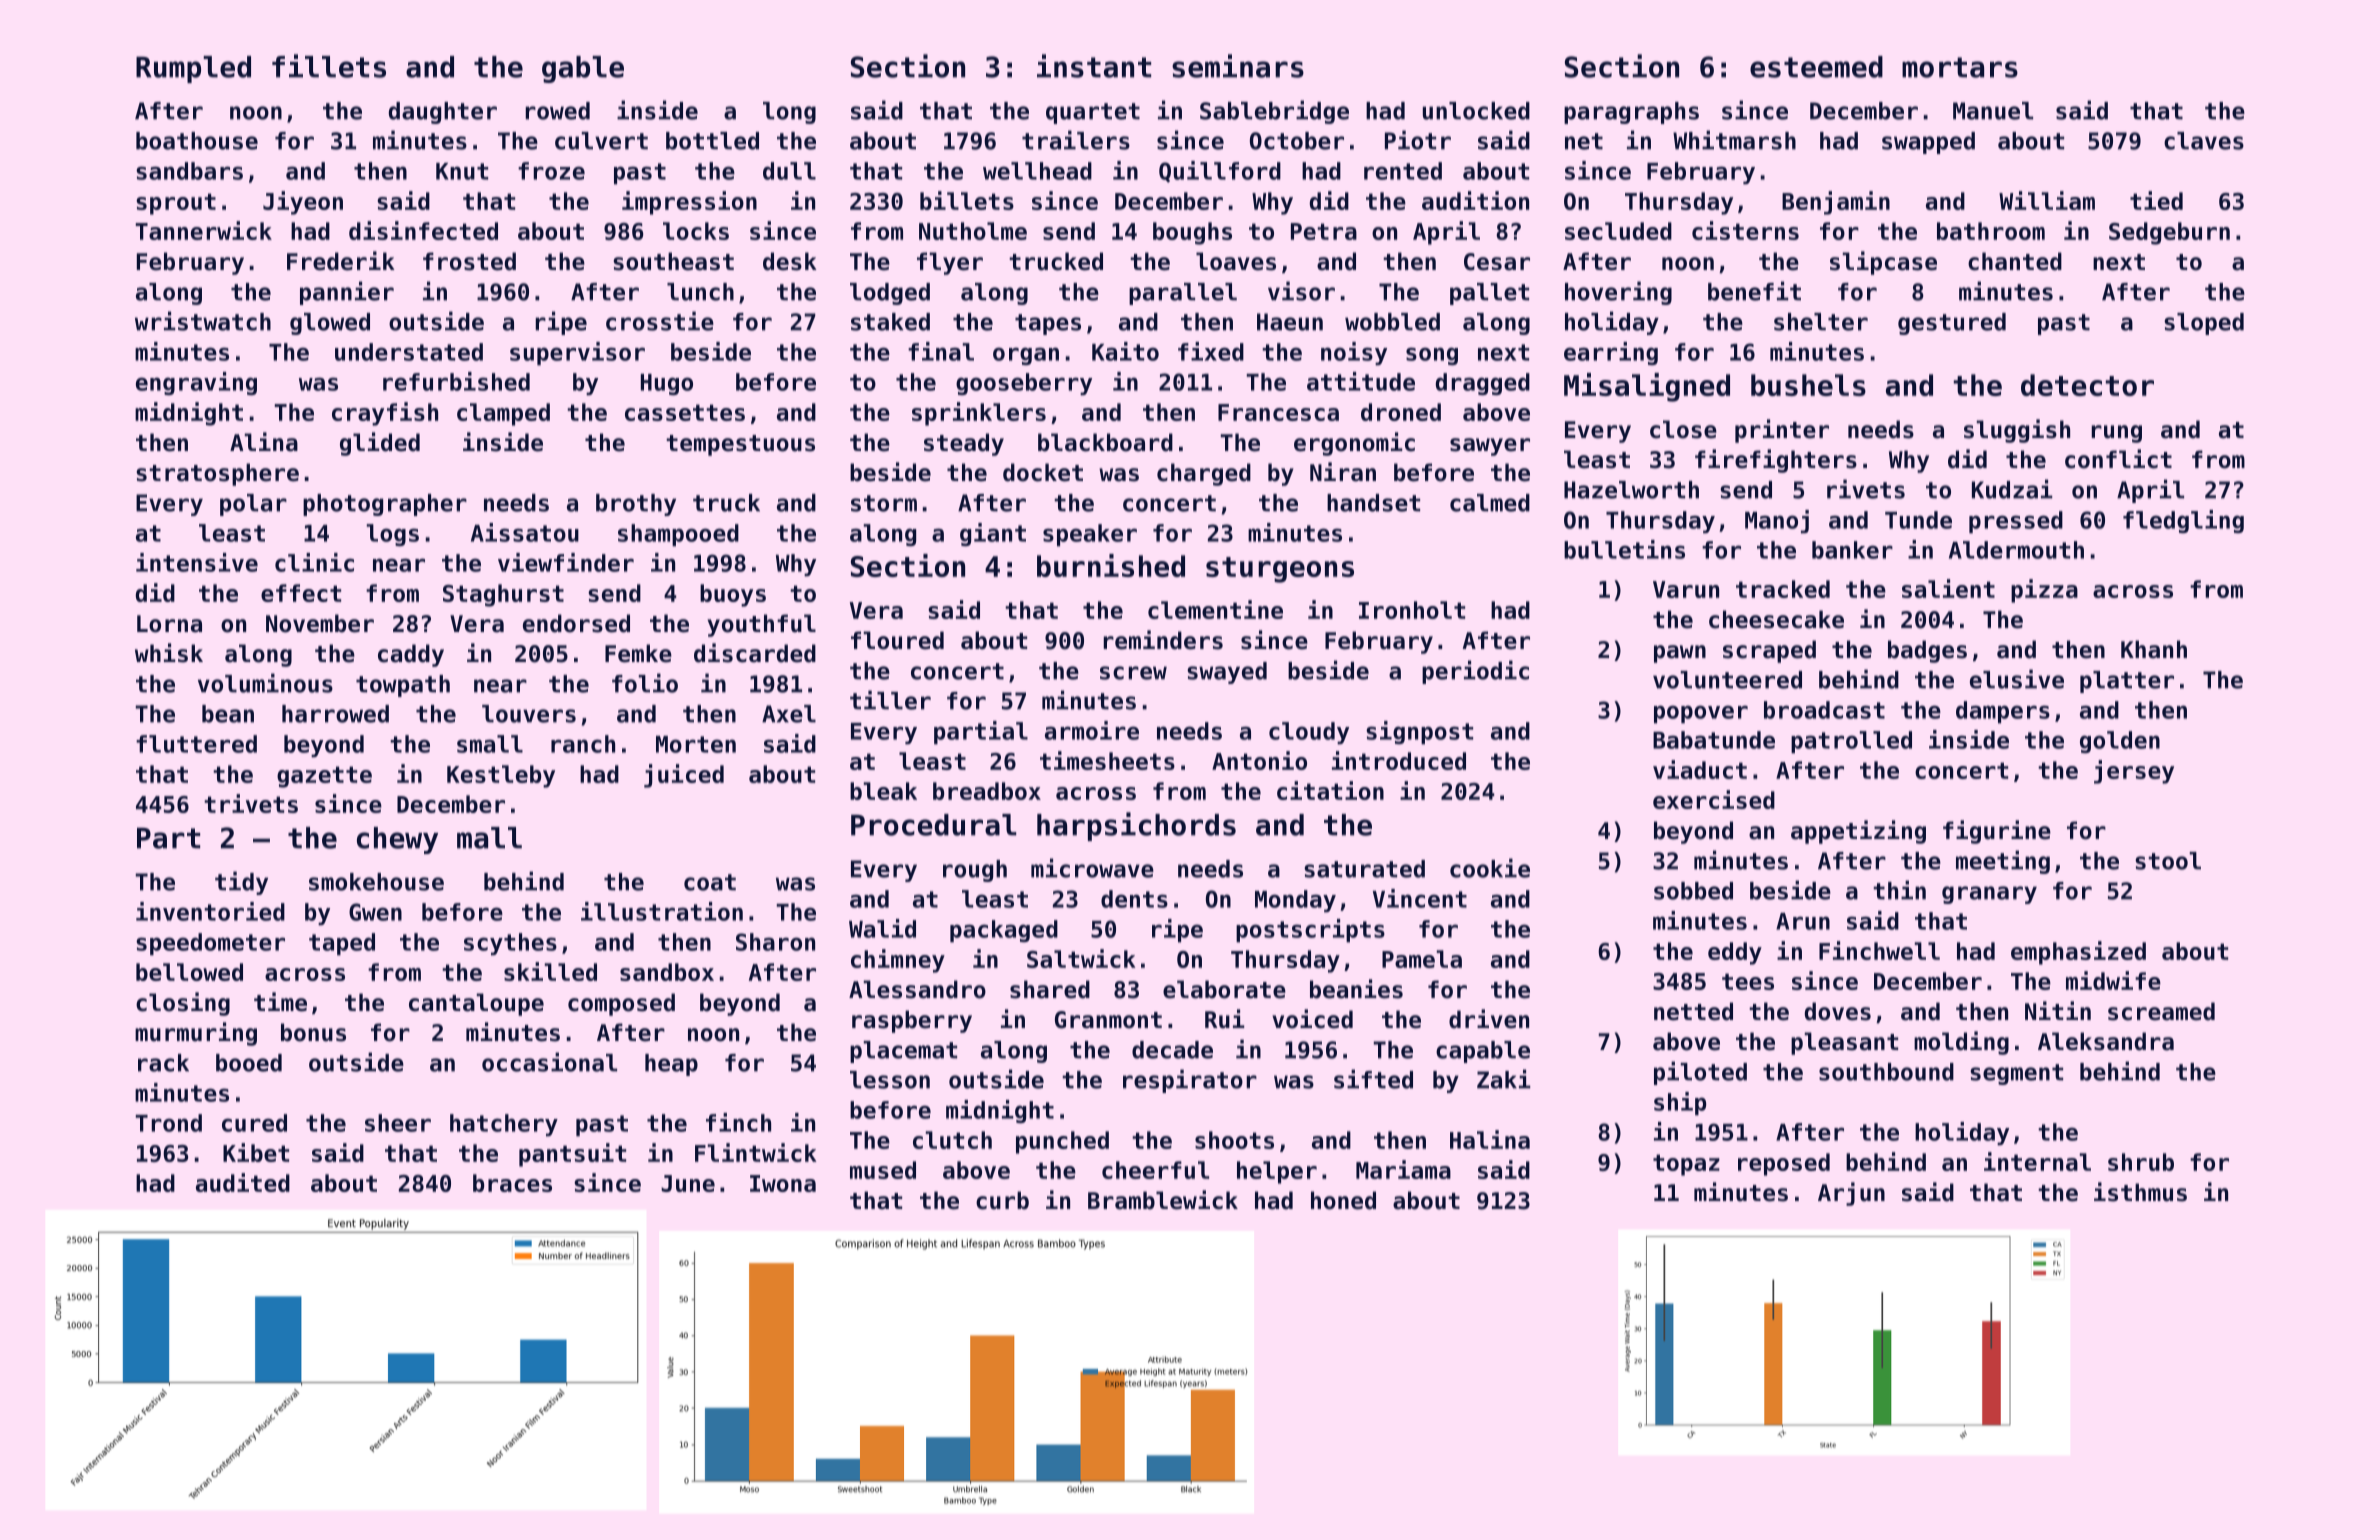 The image size is (2380, 1540). I want to click on Khanh, so click(2154, 649).
